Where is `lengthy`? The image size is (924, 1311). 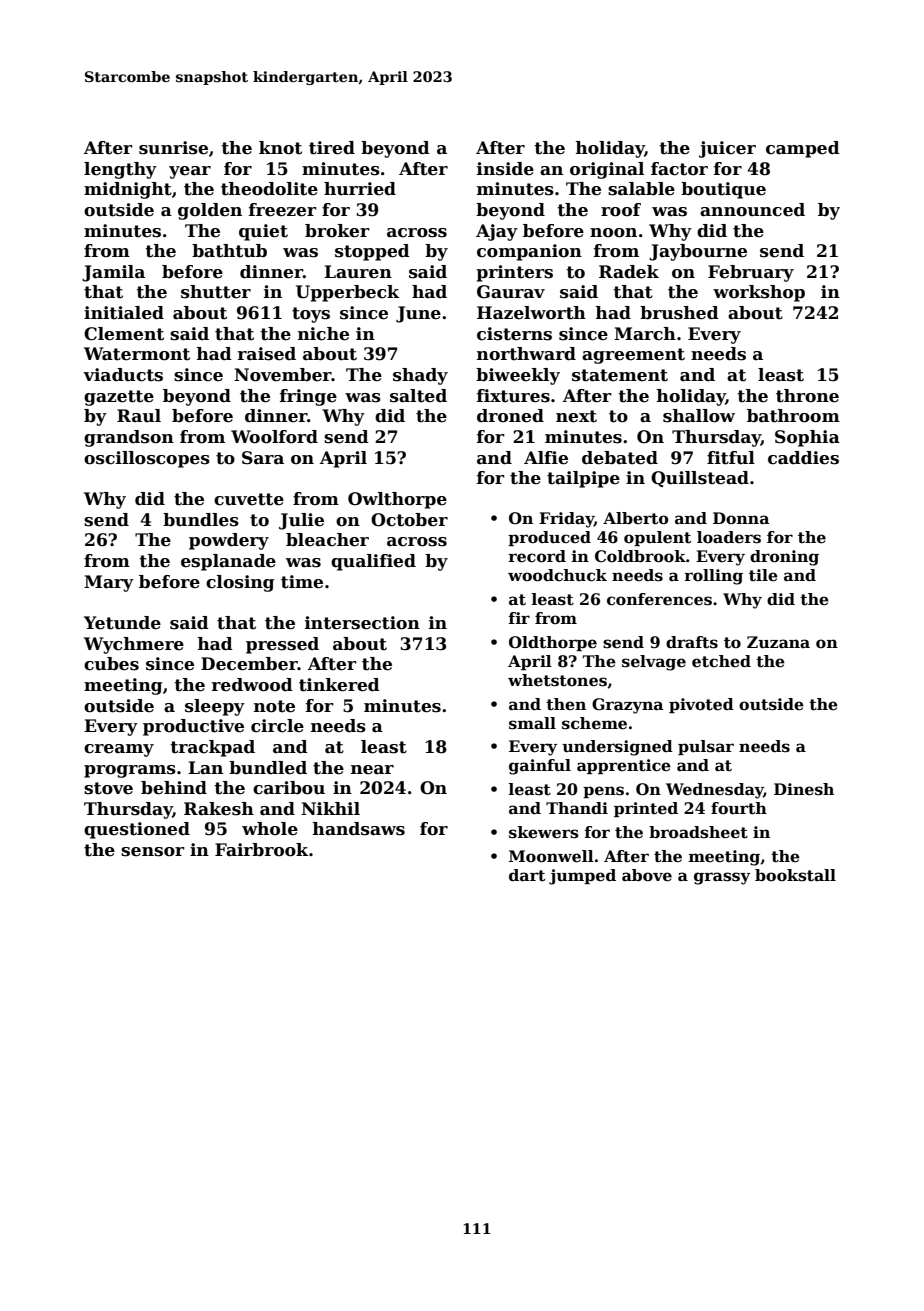 lengthy is located at coordinates (120, 170).
